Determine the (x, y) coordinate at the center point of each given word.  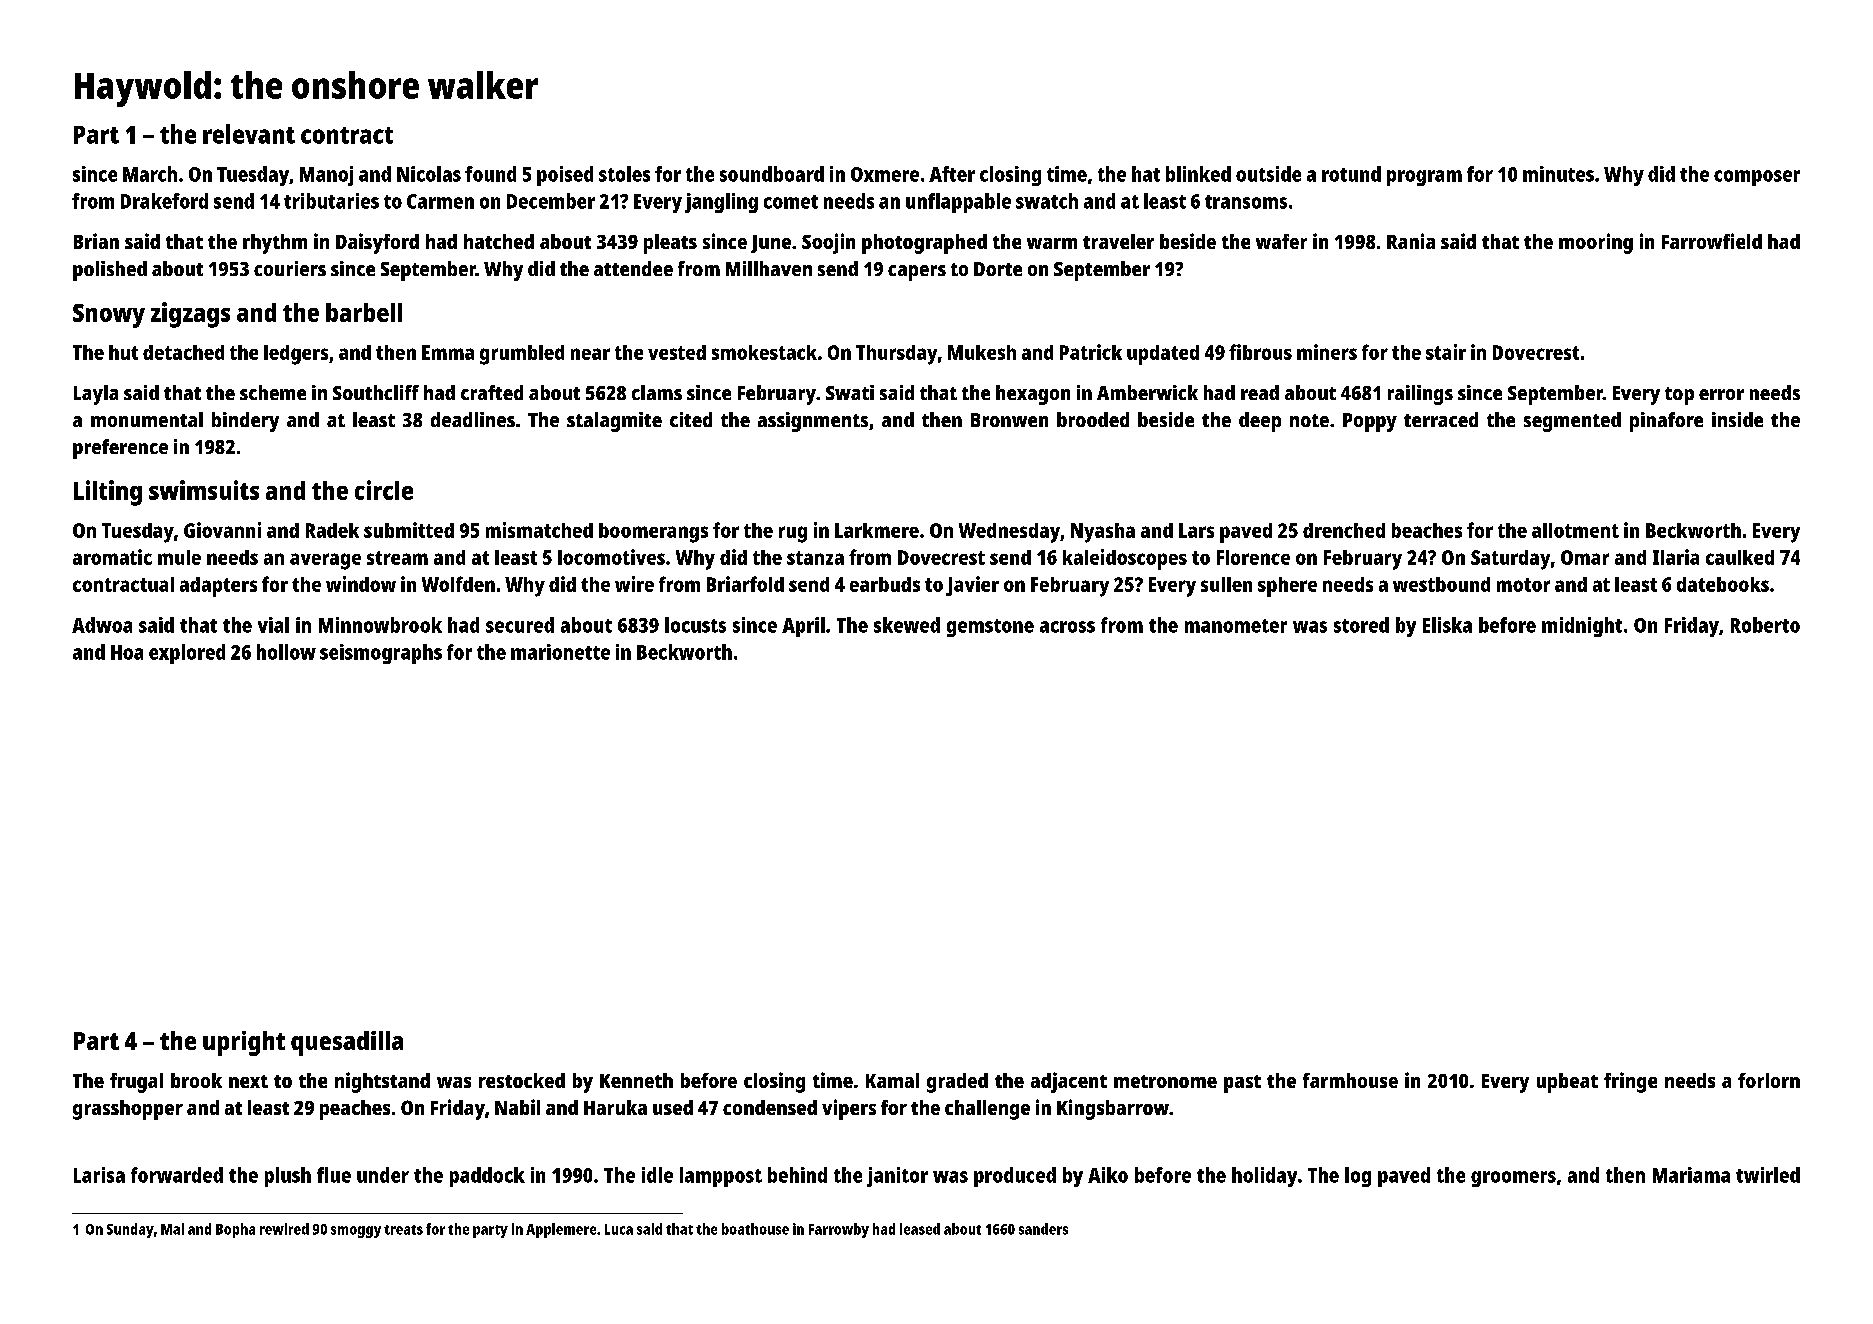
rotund (1351, 174)
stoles (624, 174)
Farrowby (839, 1230)
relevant (249, 134)
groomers (1513, 1179)
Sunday (130, 1230)
